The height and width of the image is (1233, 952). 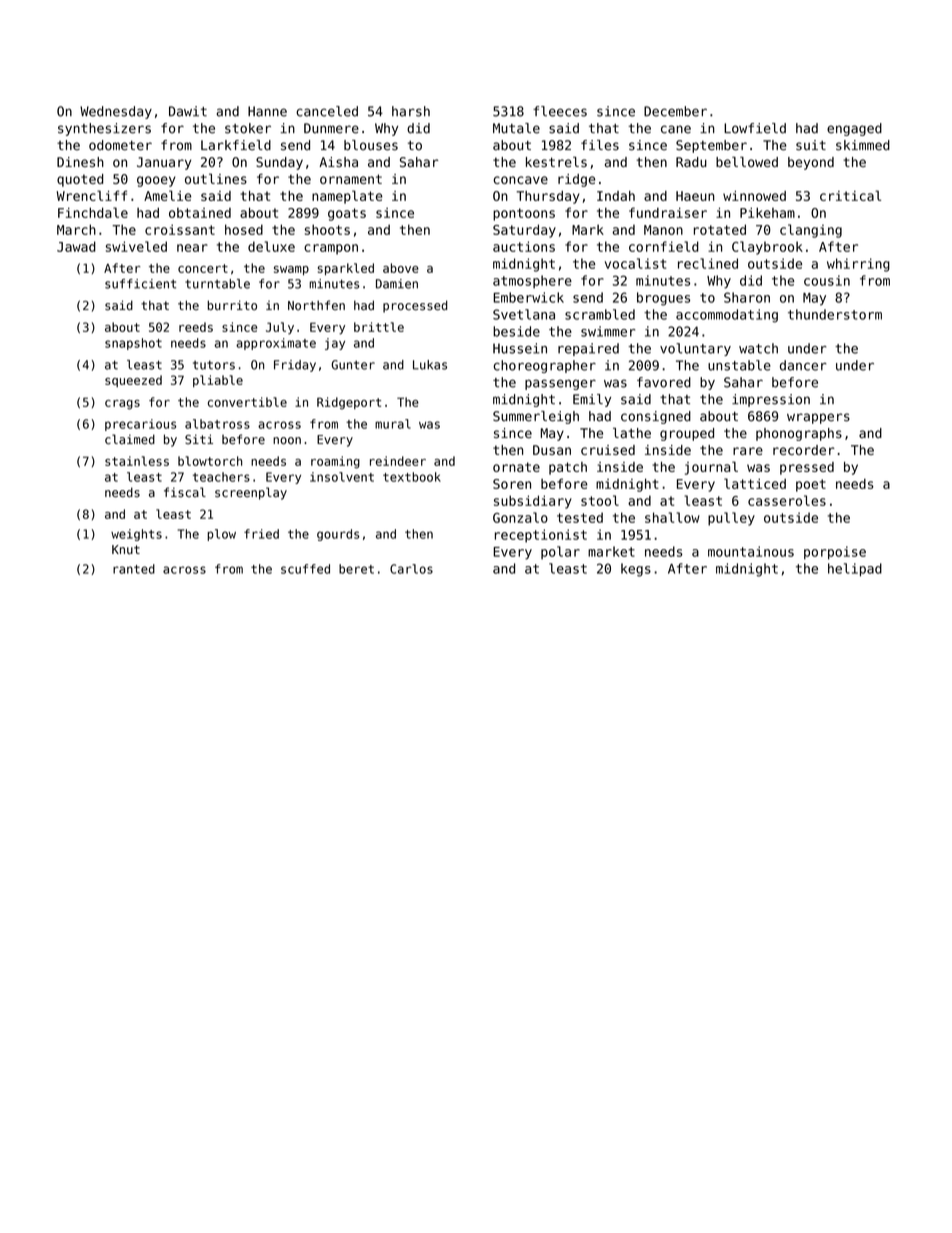 What do you see at coordinates (136, 535) in the image?
I see `weights` at bounding box center [136, 535].
